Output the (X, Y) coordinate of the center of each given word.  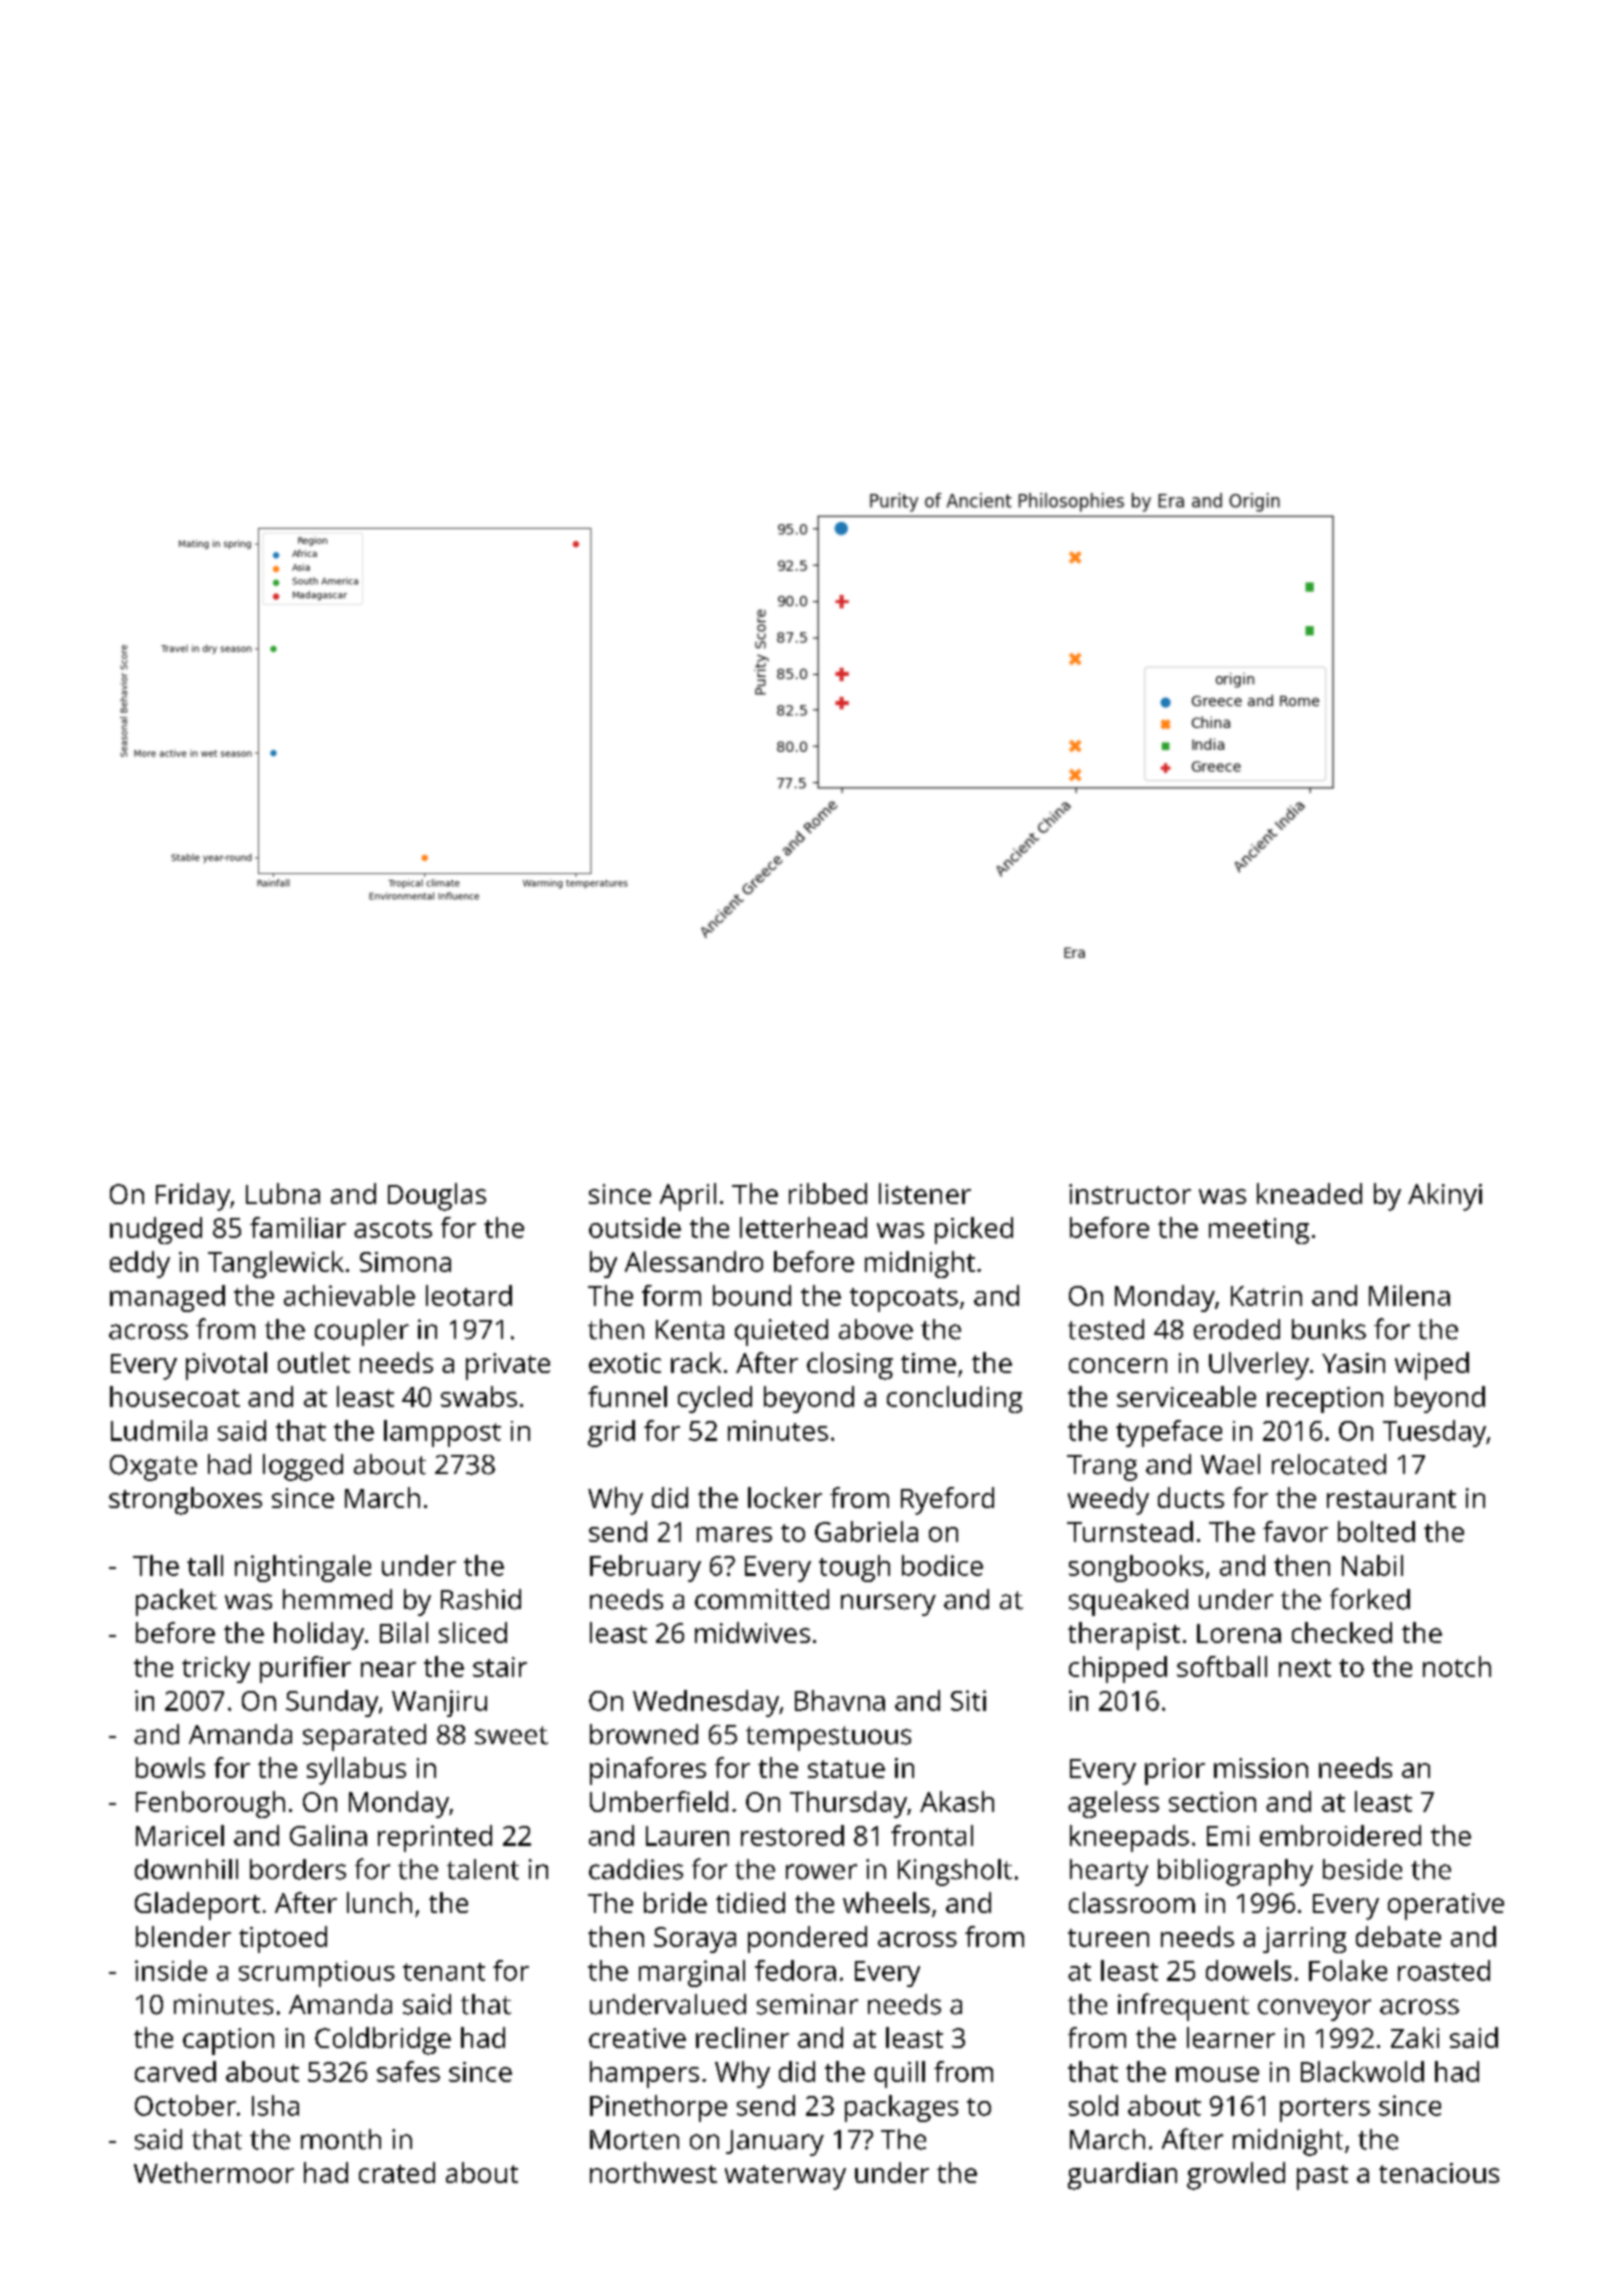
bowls (170, 1767)
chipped (1118, 1669)
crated (397, 2172)
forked (1370, 1599)
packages (901, 2108)
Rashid (481, 1599)
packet (176, 1602)
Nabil (1372, 1565)
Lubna (283, 1193)
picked (974, 1230)
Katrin (1266, 1296)
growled (1236, 2176)
